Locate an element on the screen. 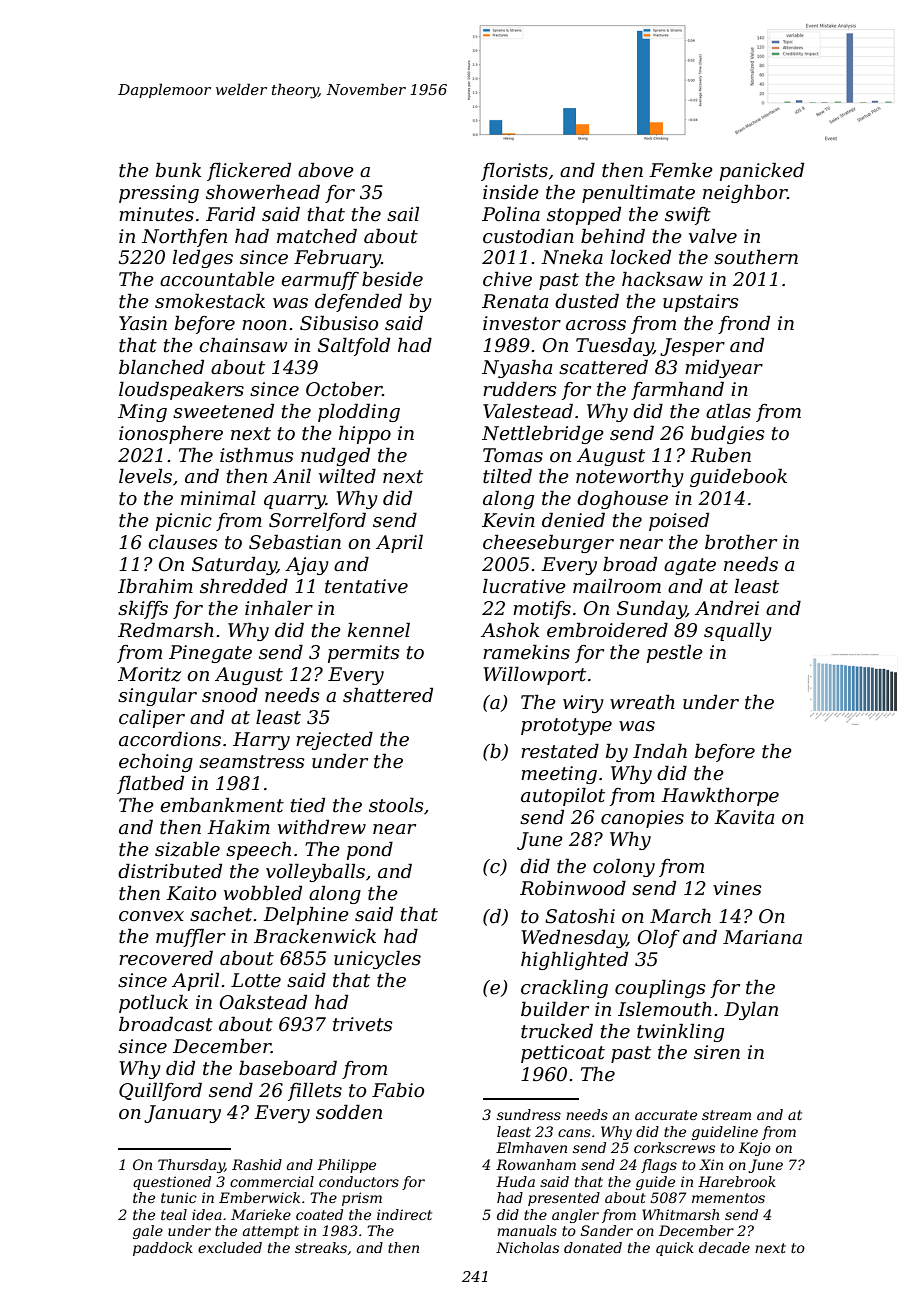 The image size is (924, 1311). bunk is located at coordinates (179, 170).
